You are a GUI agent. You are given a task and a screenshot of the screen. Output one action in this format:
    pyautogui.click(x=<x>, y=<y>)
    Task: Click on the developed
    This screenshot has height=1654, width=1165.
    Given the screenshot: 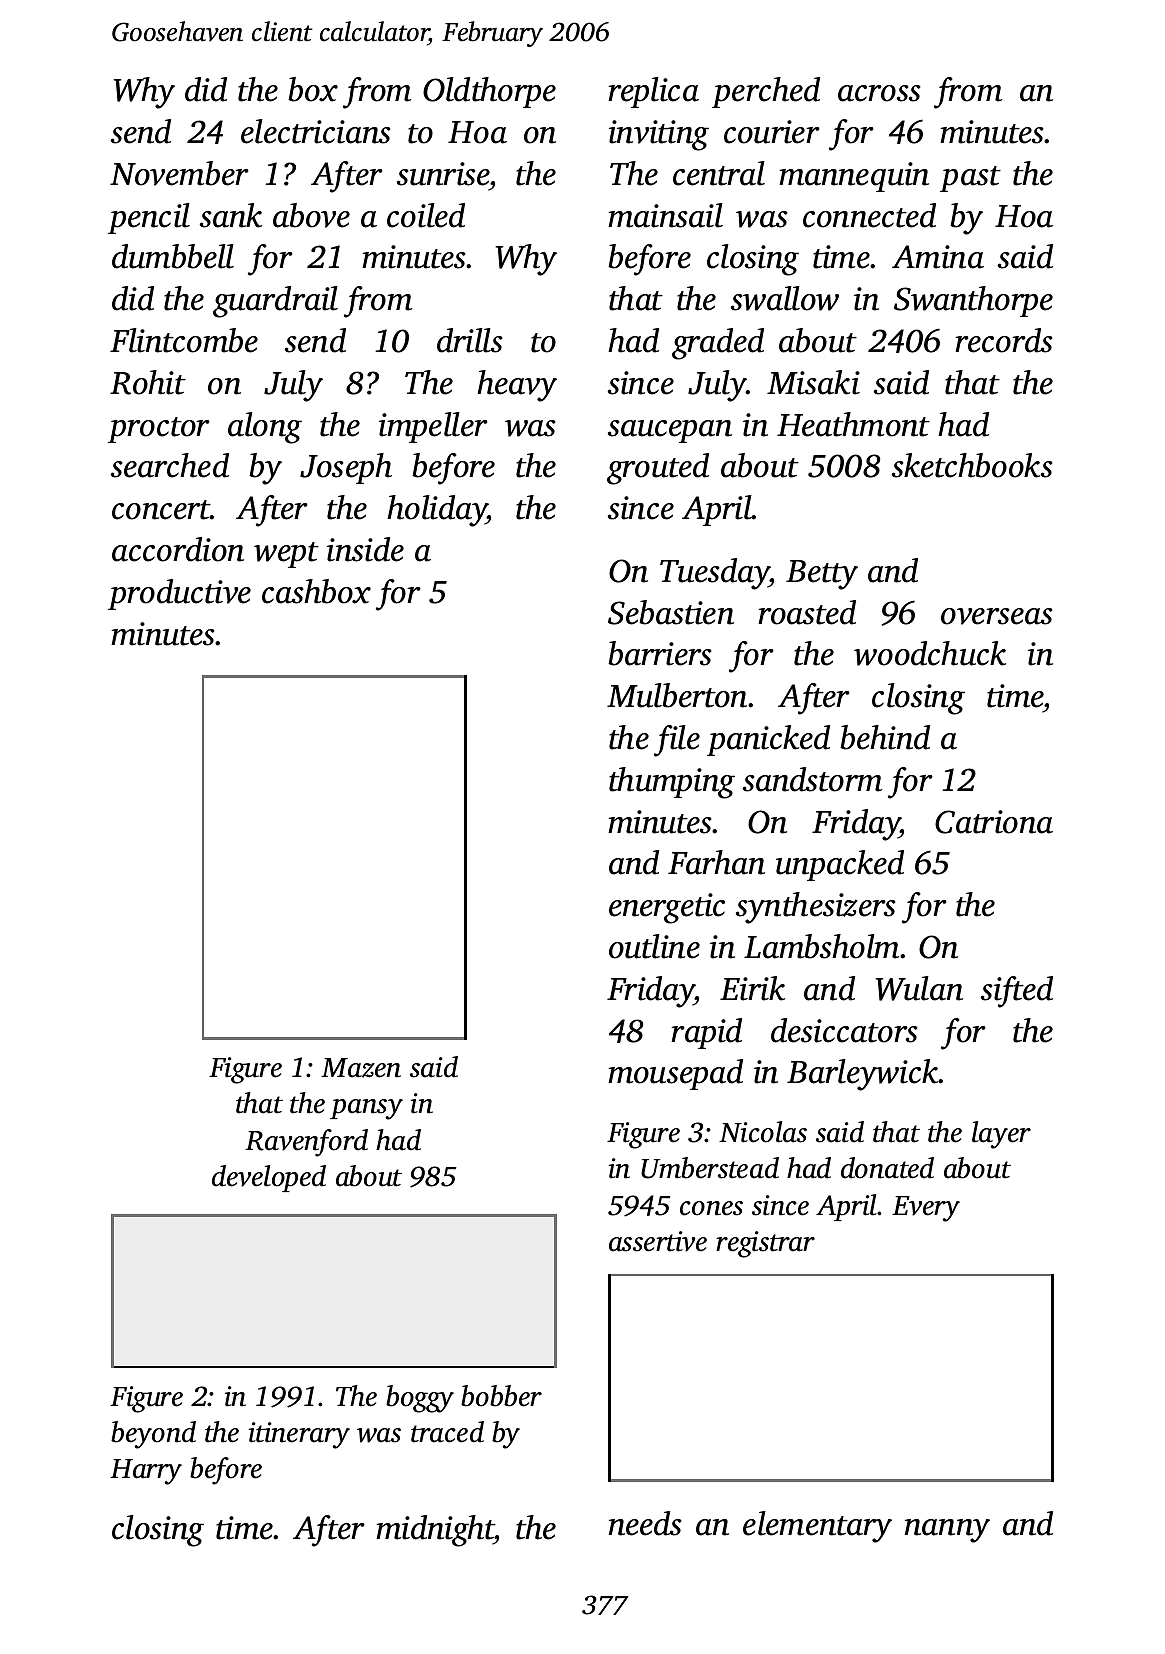 What is the action you would take?
    pyautogui.click(x=269, y=1178)
